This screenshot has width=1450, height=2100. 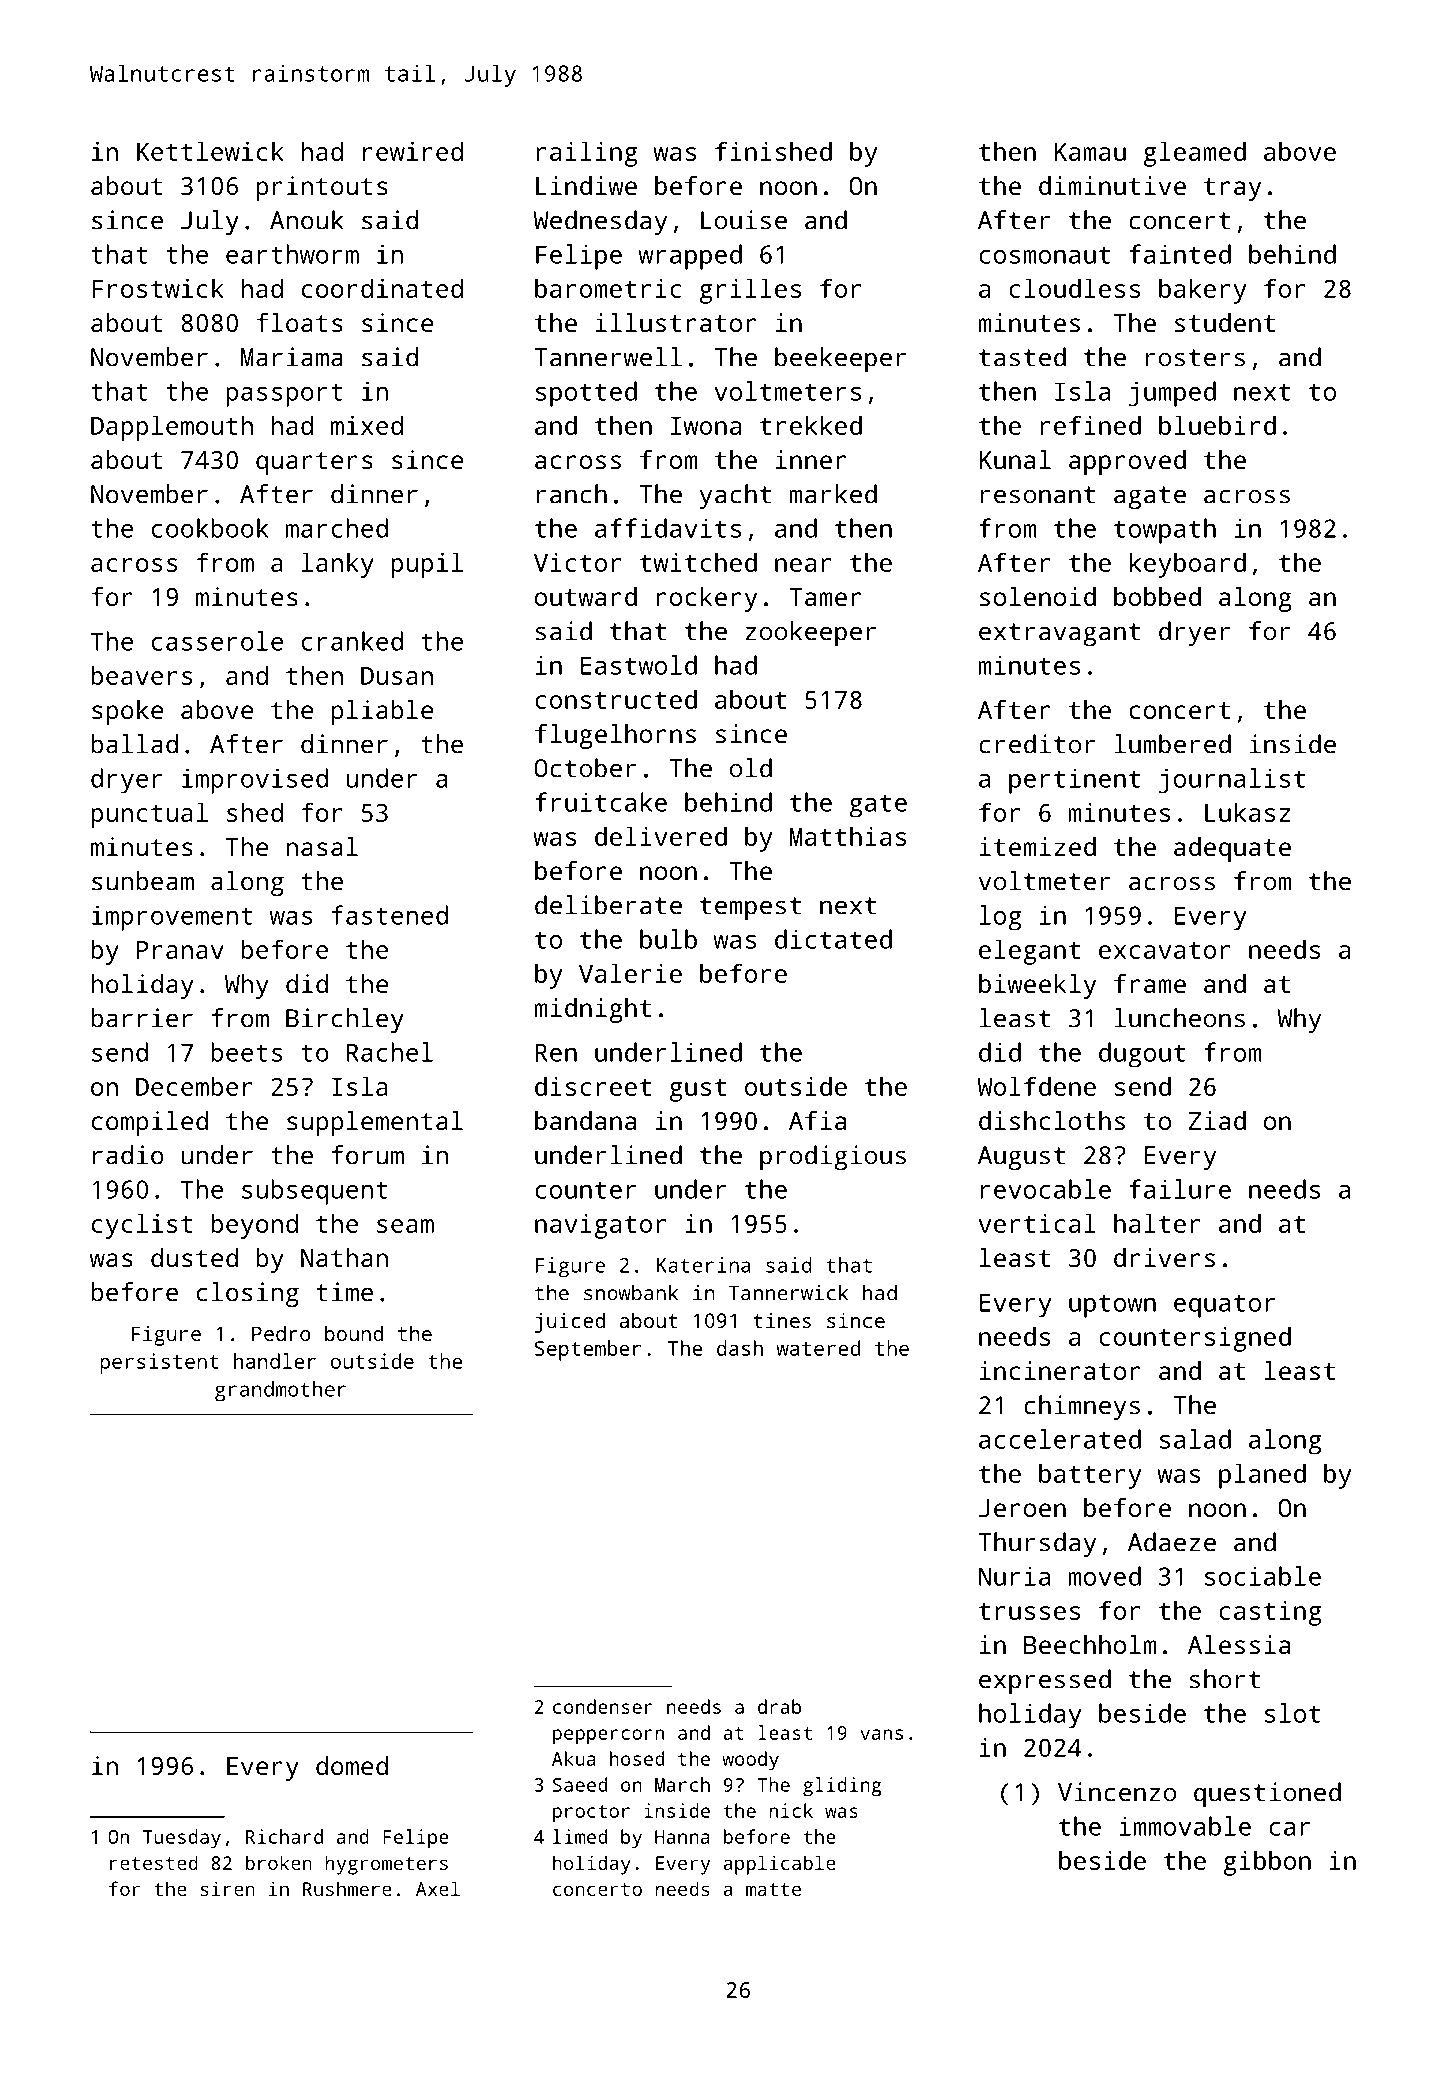 I want to click on nasal, so click(x=322, y=846).
